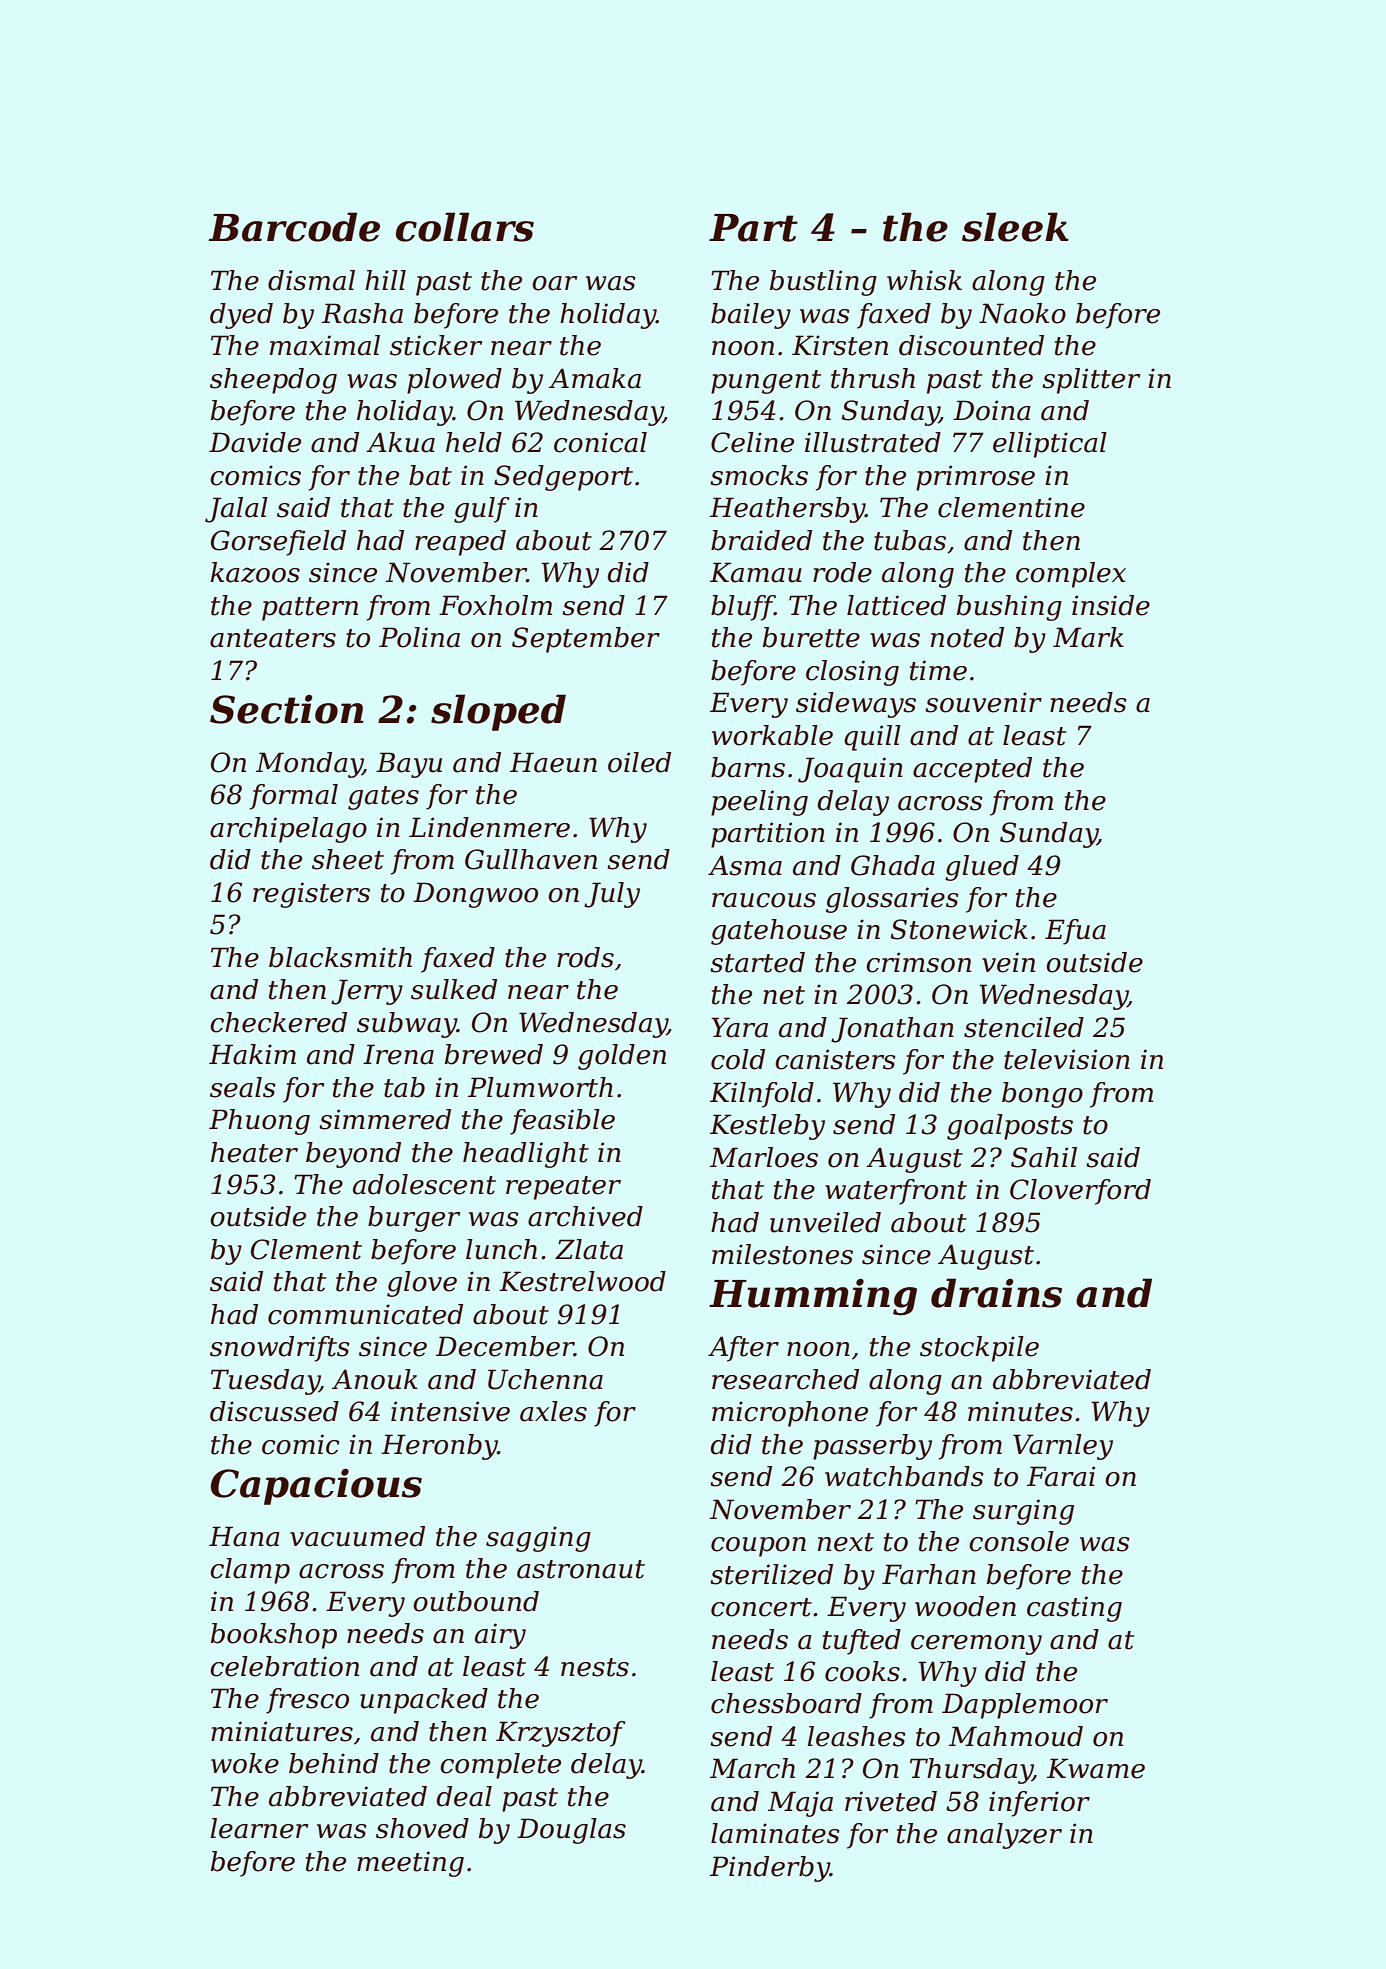 Image resolution: width=1386 pixels, height=1969 pixels. What do you see at coordinates (983, 702) in the screenshot?
I see `souvenir` at bounding box center [983, 702].
